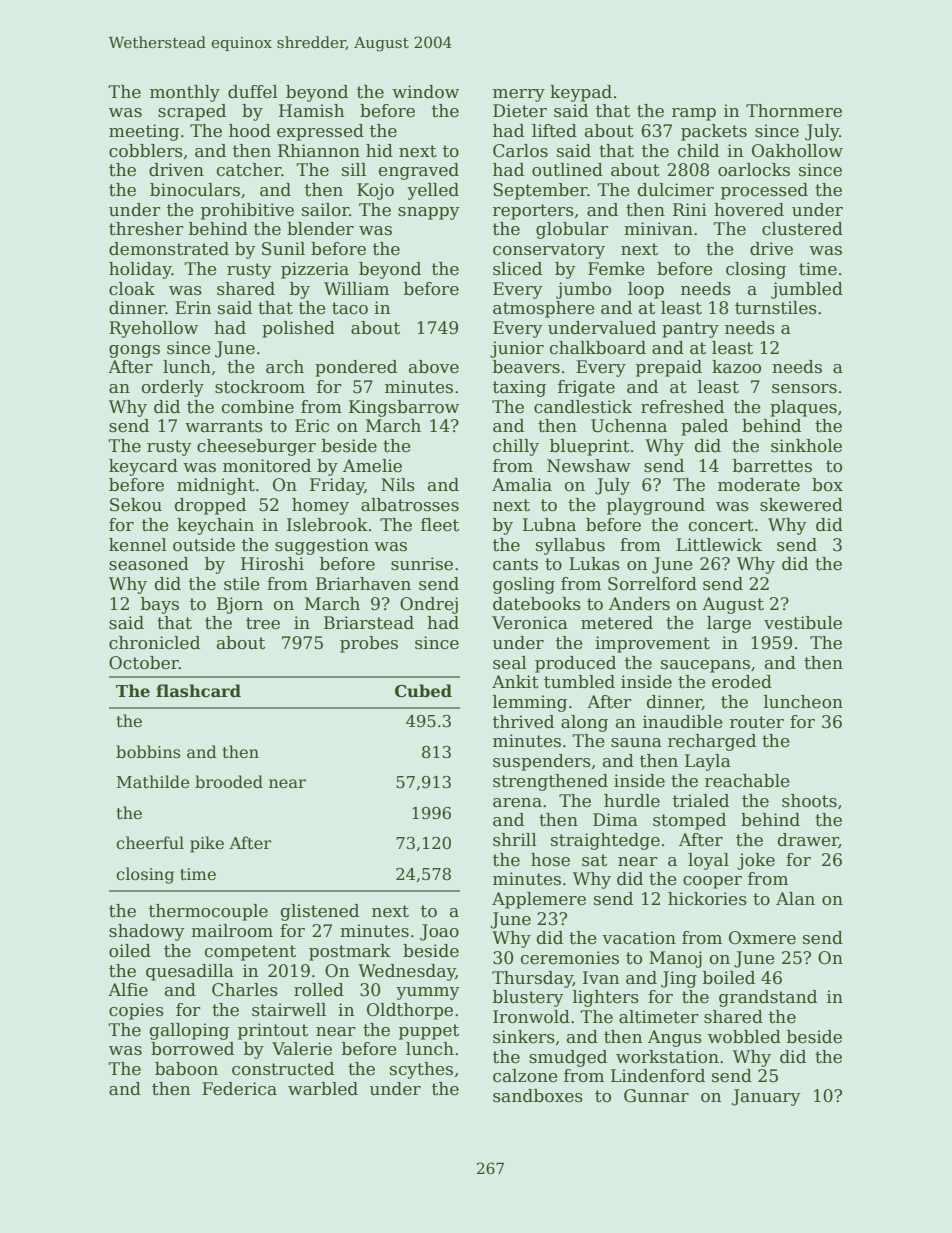 The width and height of the screenshot is (952, 1233). What do you see at coordinates (186, 1069) in the screenshot?
I see `baboon` at bounding box center [186, 1069].
